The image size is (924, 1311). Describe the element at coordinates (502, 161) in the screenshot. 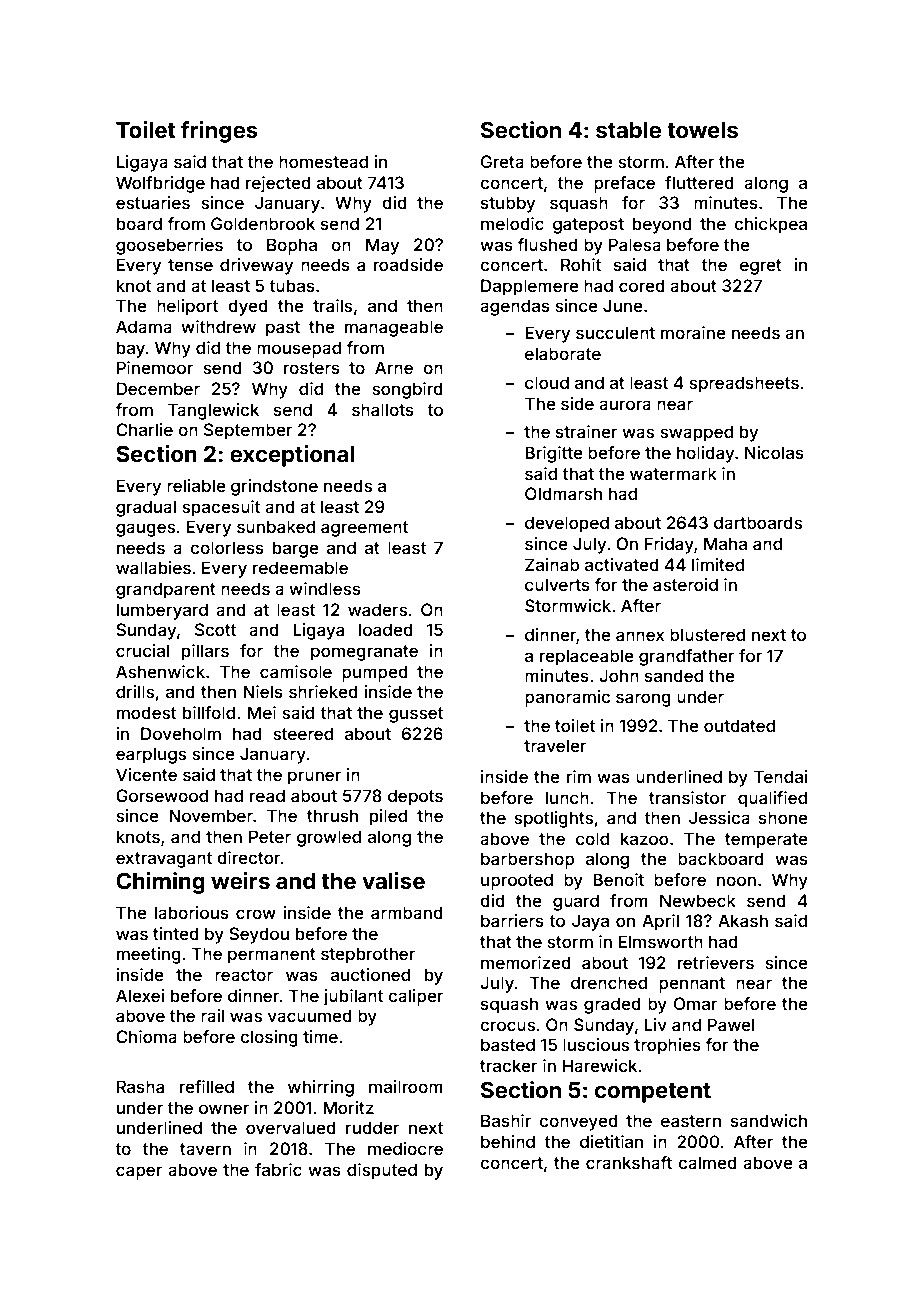

I see `Greta` at that location.
